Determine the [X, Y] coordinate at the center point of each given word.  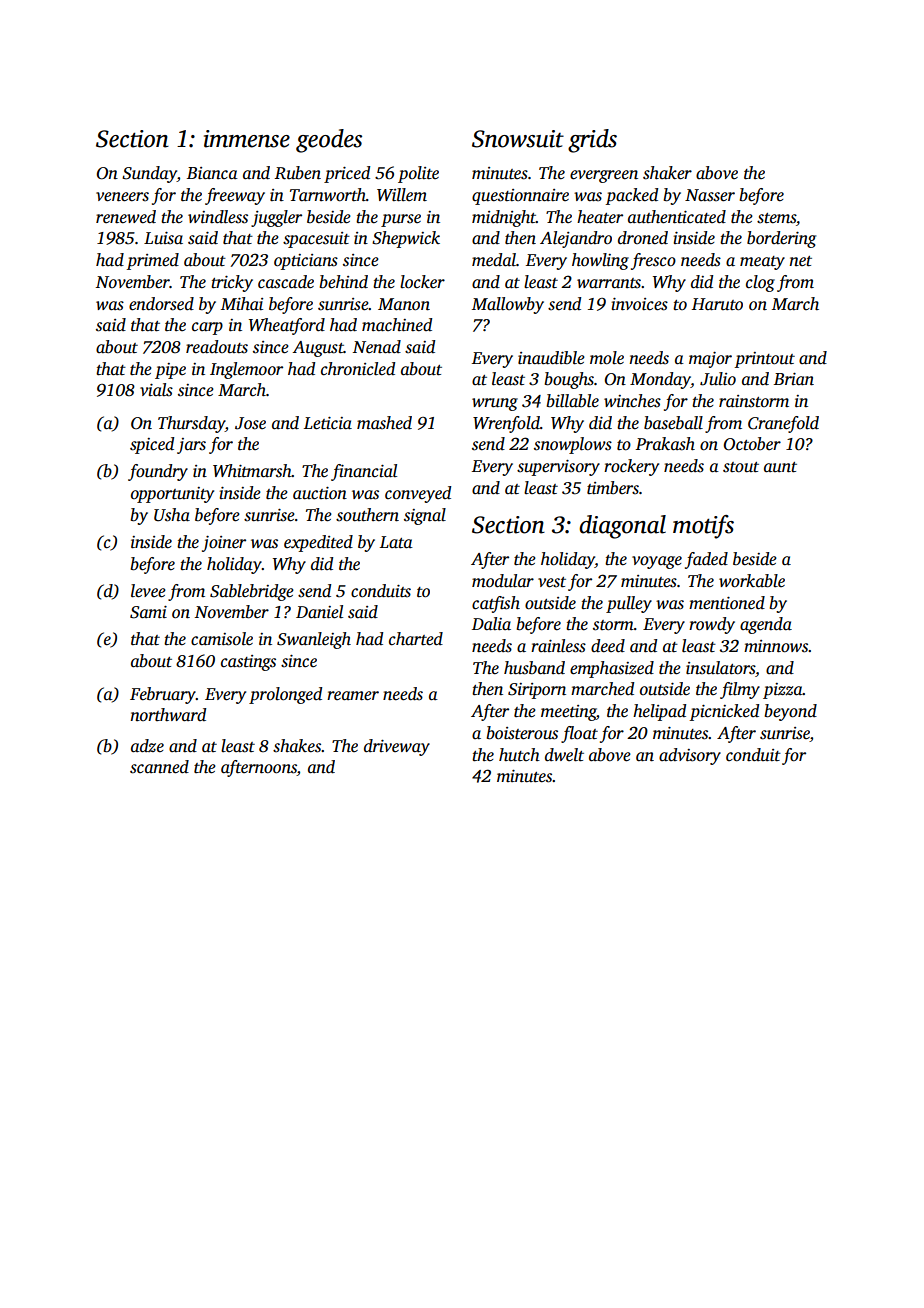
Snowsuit [518, 139]
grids [592, 141]
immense [247, 139]
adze [147, 746]
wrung [495, 404]
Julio [718, 379]
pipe [170, 371]
